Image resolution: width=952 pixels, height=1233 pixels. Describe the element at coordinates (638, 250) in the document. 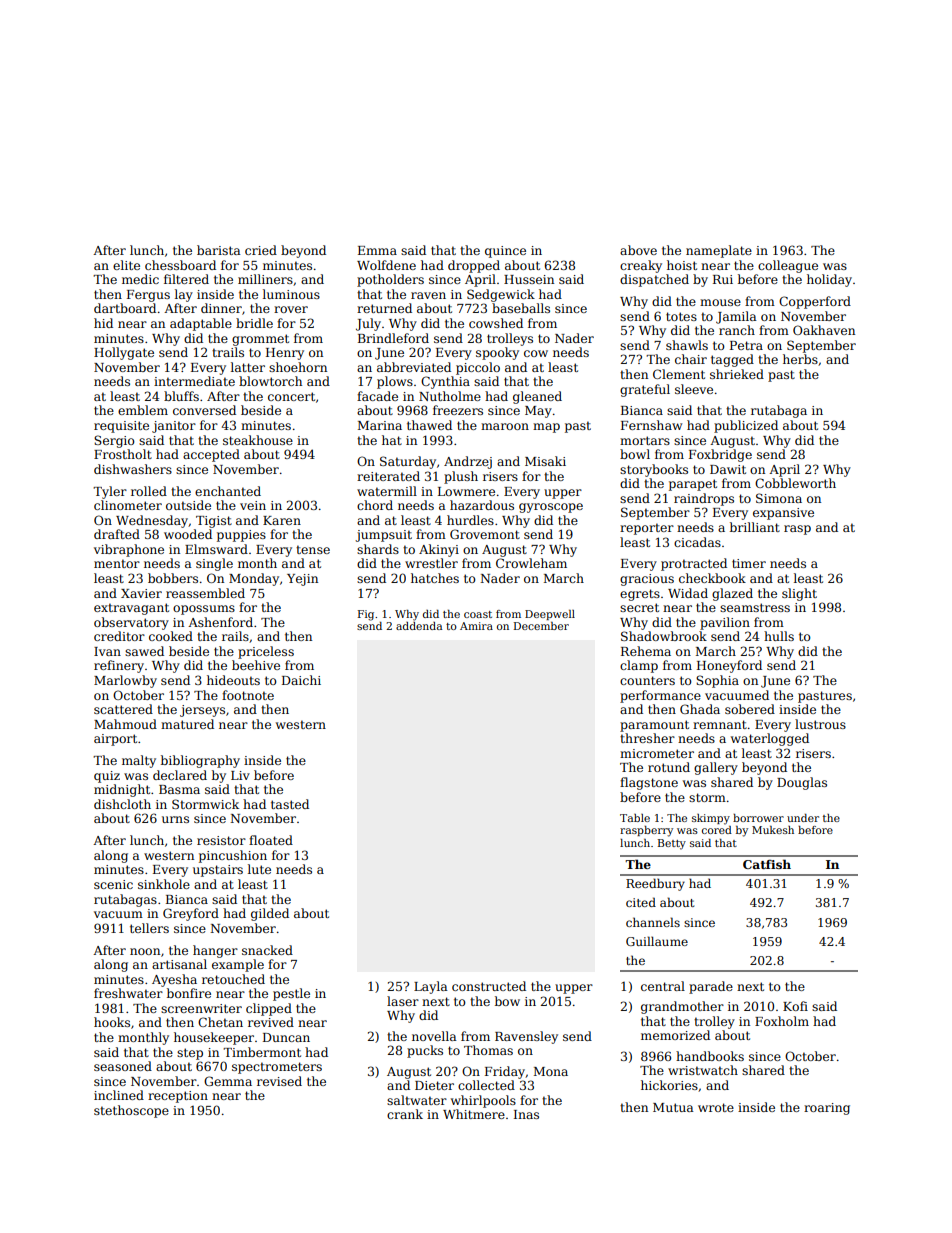

I see `above` at that location.
